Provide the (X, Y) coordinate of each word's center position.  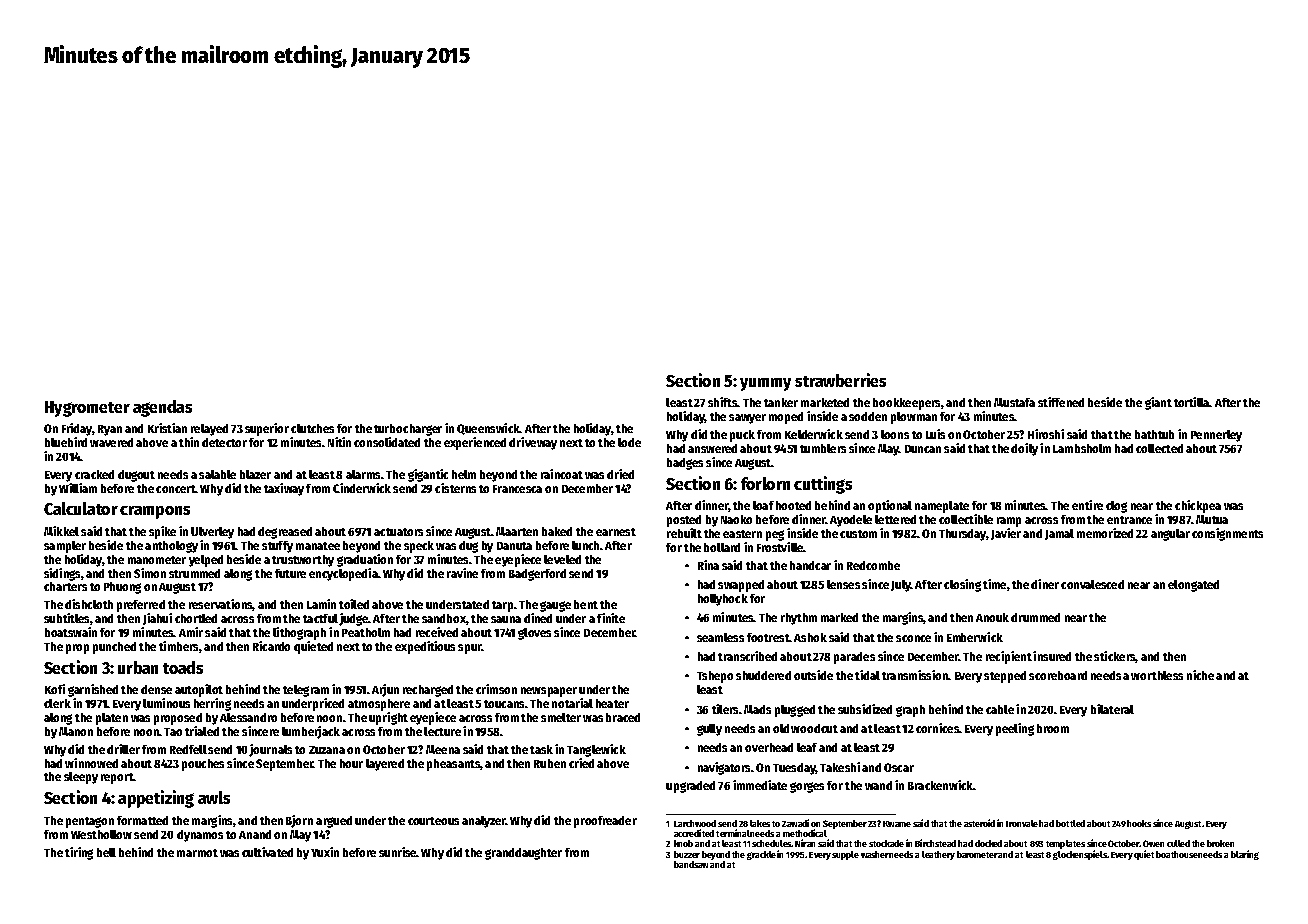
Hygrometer (87, 409)
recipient (1009, 657)
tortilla (1192, 402)
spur (469, 649)
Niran (805, 843)
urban (138, 667)
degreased (285, 533)
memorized (1105, 533)
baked (557, 531)
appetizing (156, 799)
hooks (1139, 823)
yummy (765, 384)
